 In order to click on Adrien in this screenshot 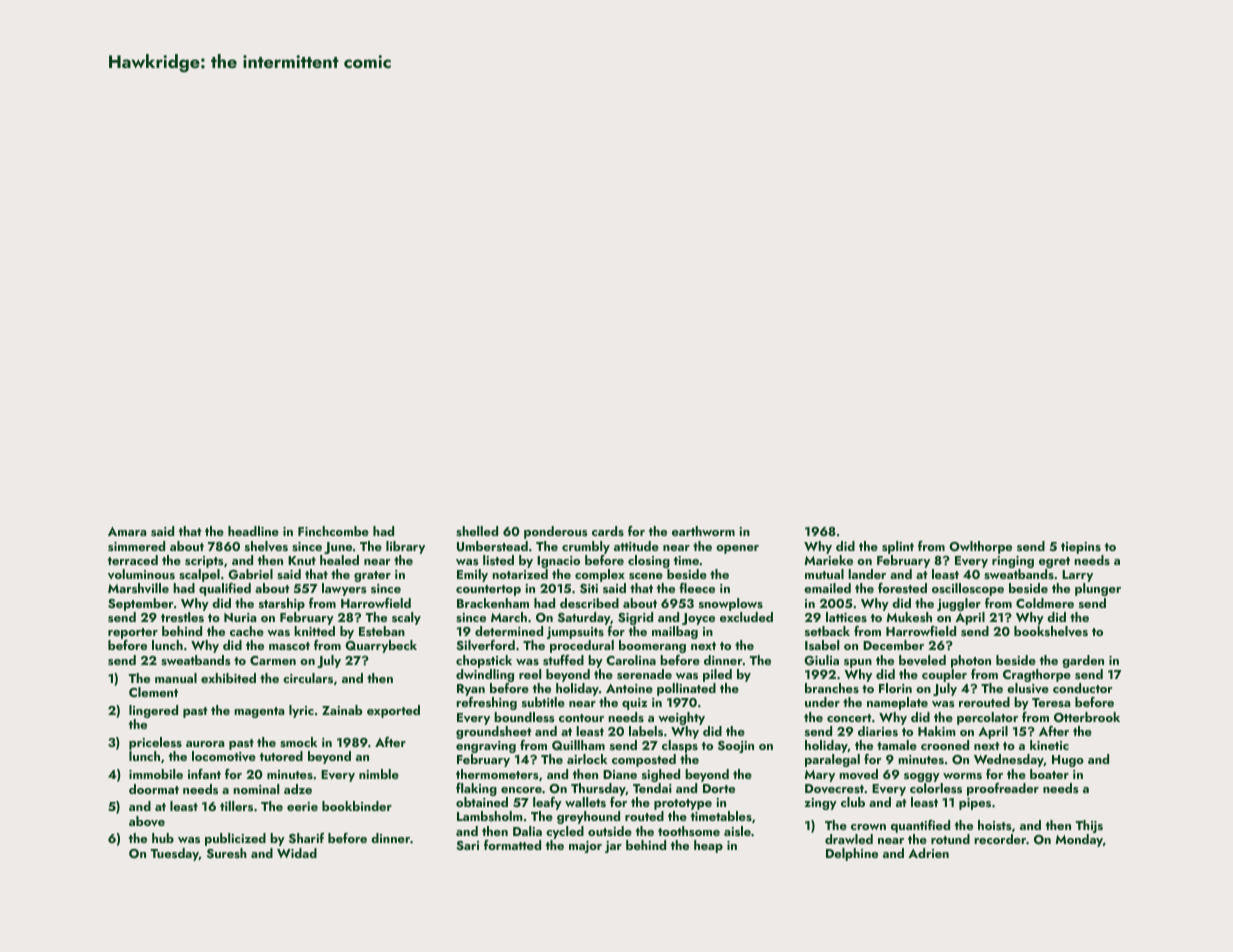, I will do `click(928, 853)`.
